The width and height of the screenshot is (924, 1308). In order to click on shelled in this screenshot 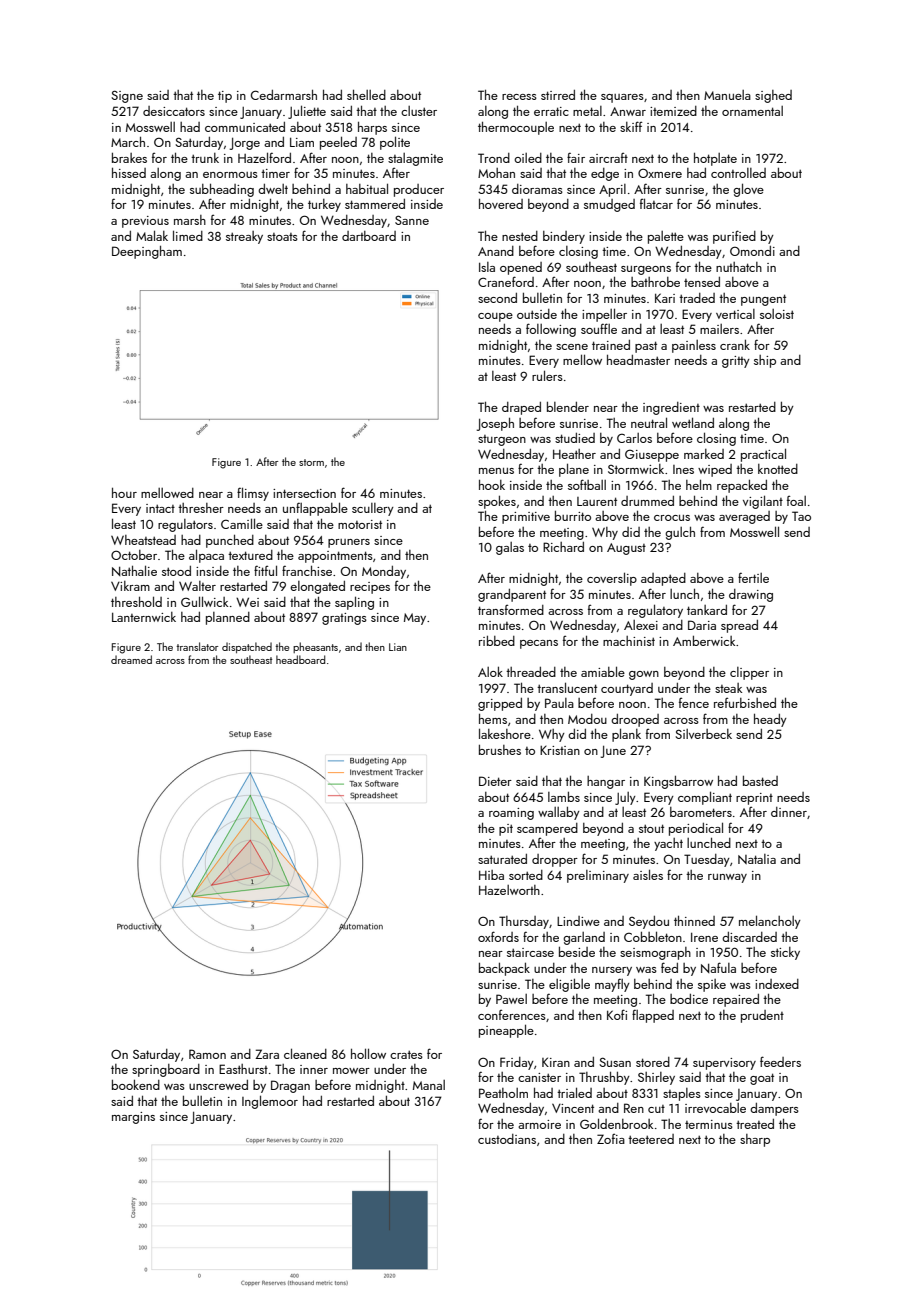, I will do `click(366, 95)`.
